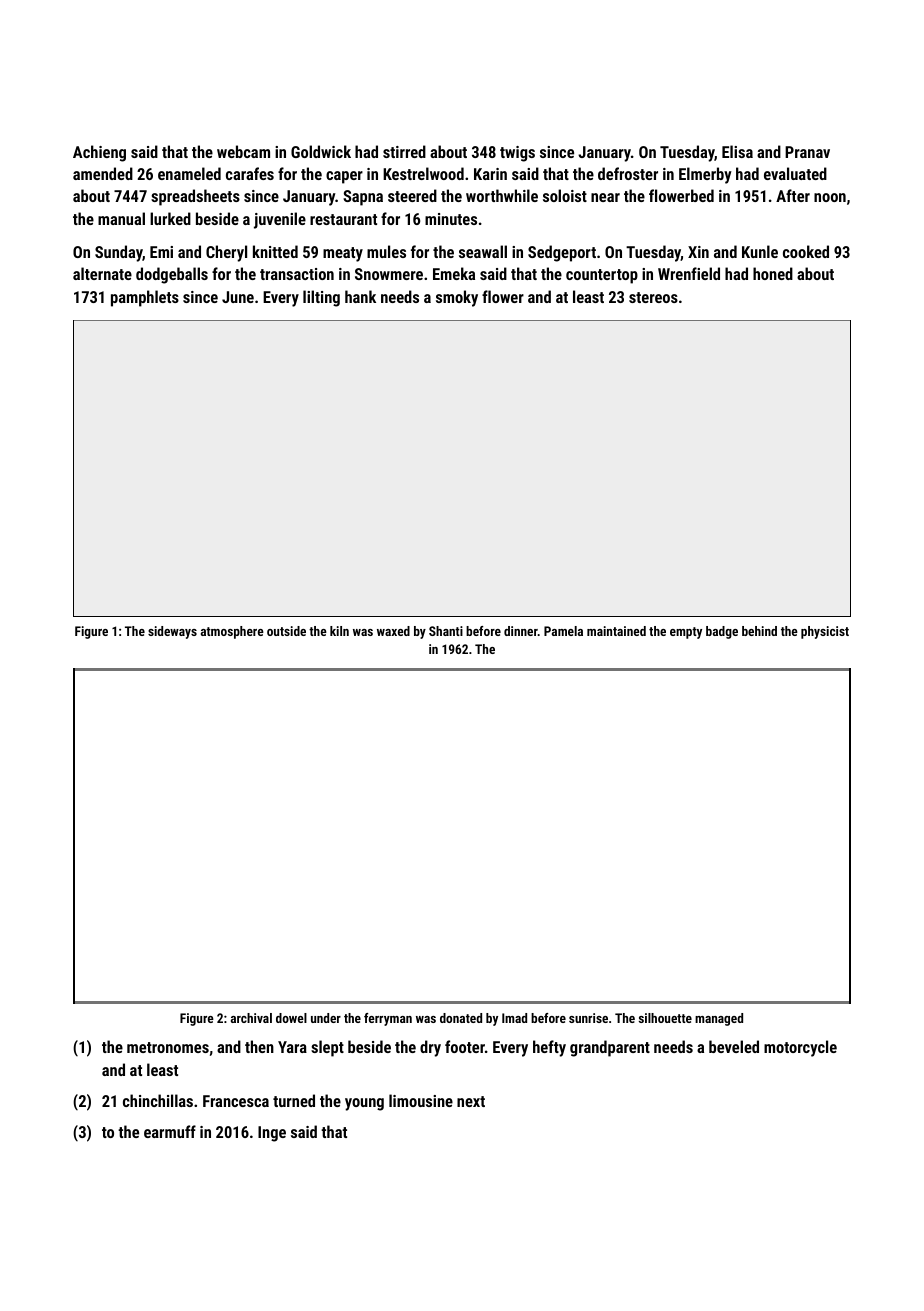  I want to click on dinner, so click(521, 631).
